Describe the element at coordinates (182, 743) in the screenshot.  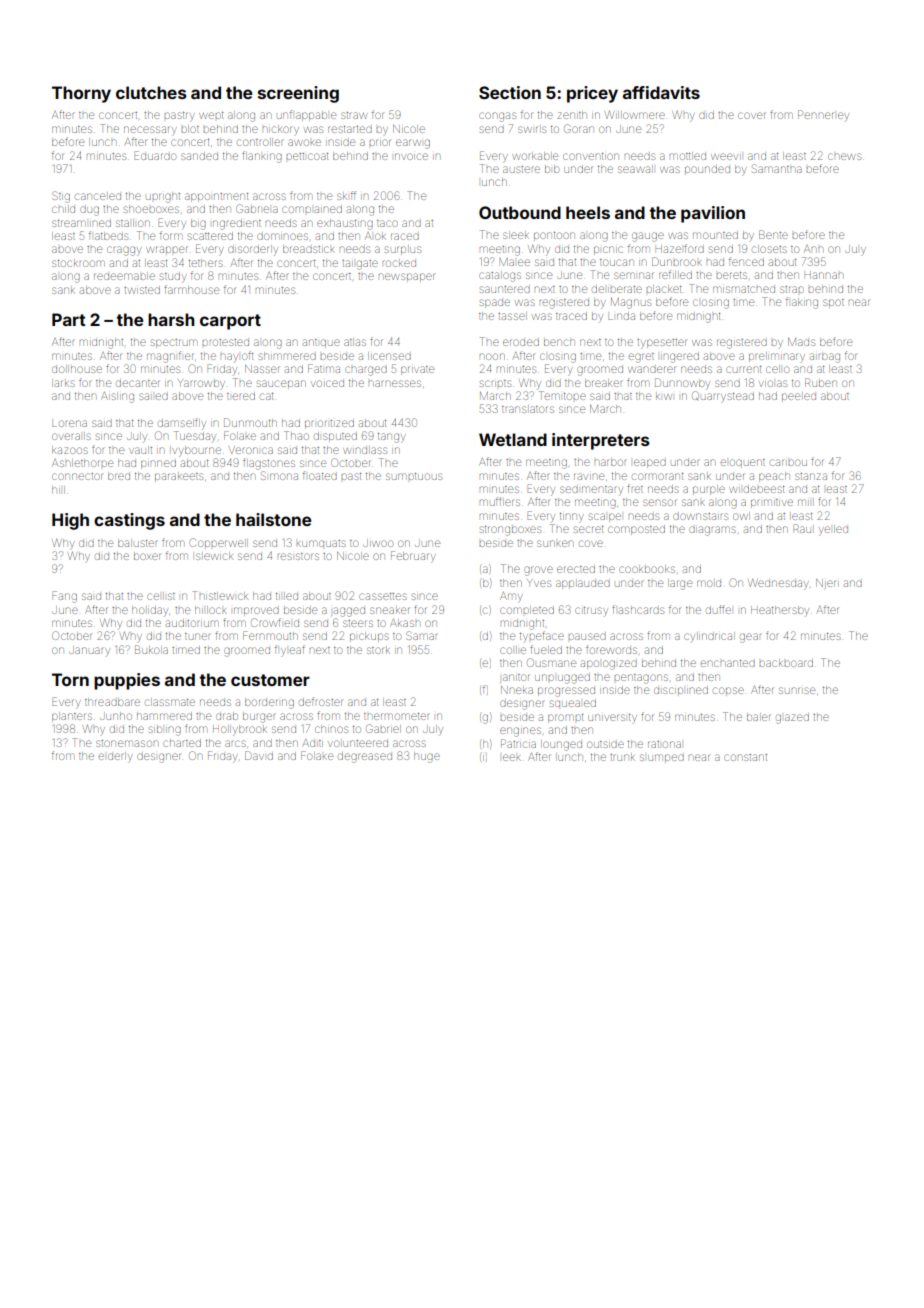
I see `charted` at that location.
